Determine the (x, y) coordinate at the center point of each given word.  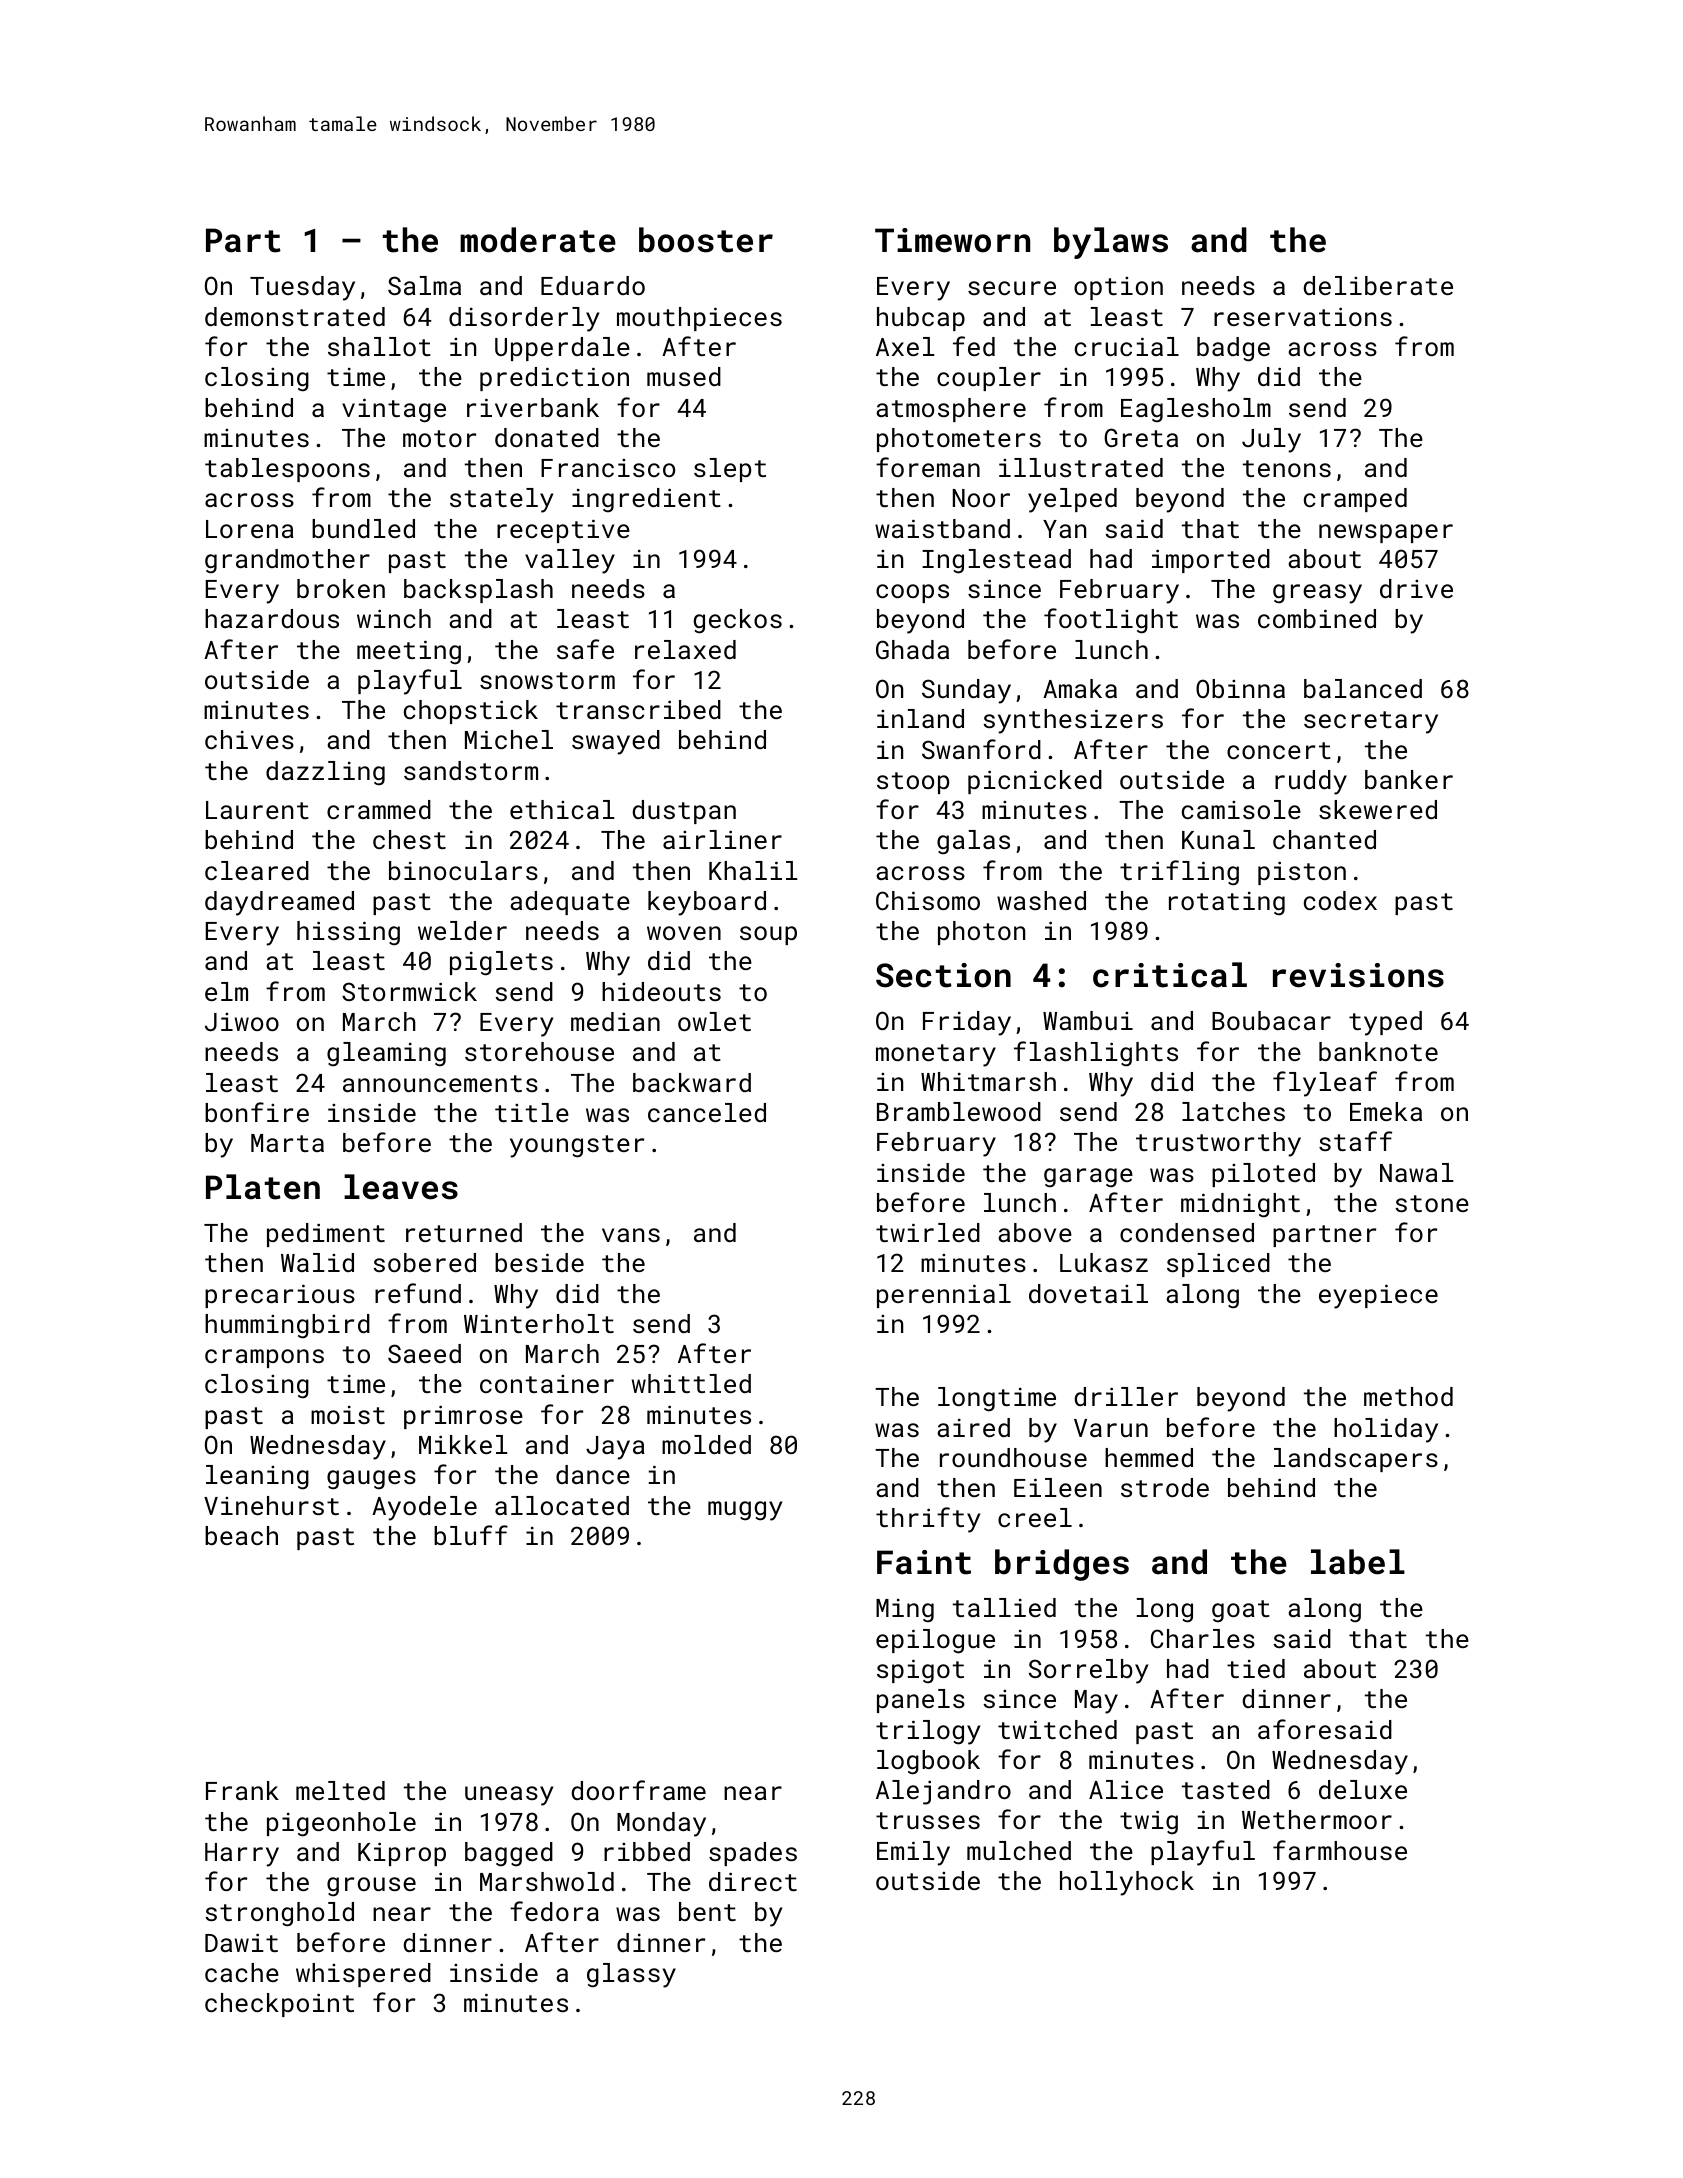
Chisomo (928, 900)
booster (706, 240)
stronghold (280, 1914)
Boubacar (1271, 1020)
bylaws (1111, 243)
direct (753, 1881)
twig (1149, 1822)
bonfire (257, 1112)
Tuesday (302, 288)
